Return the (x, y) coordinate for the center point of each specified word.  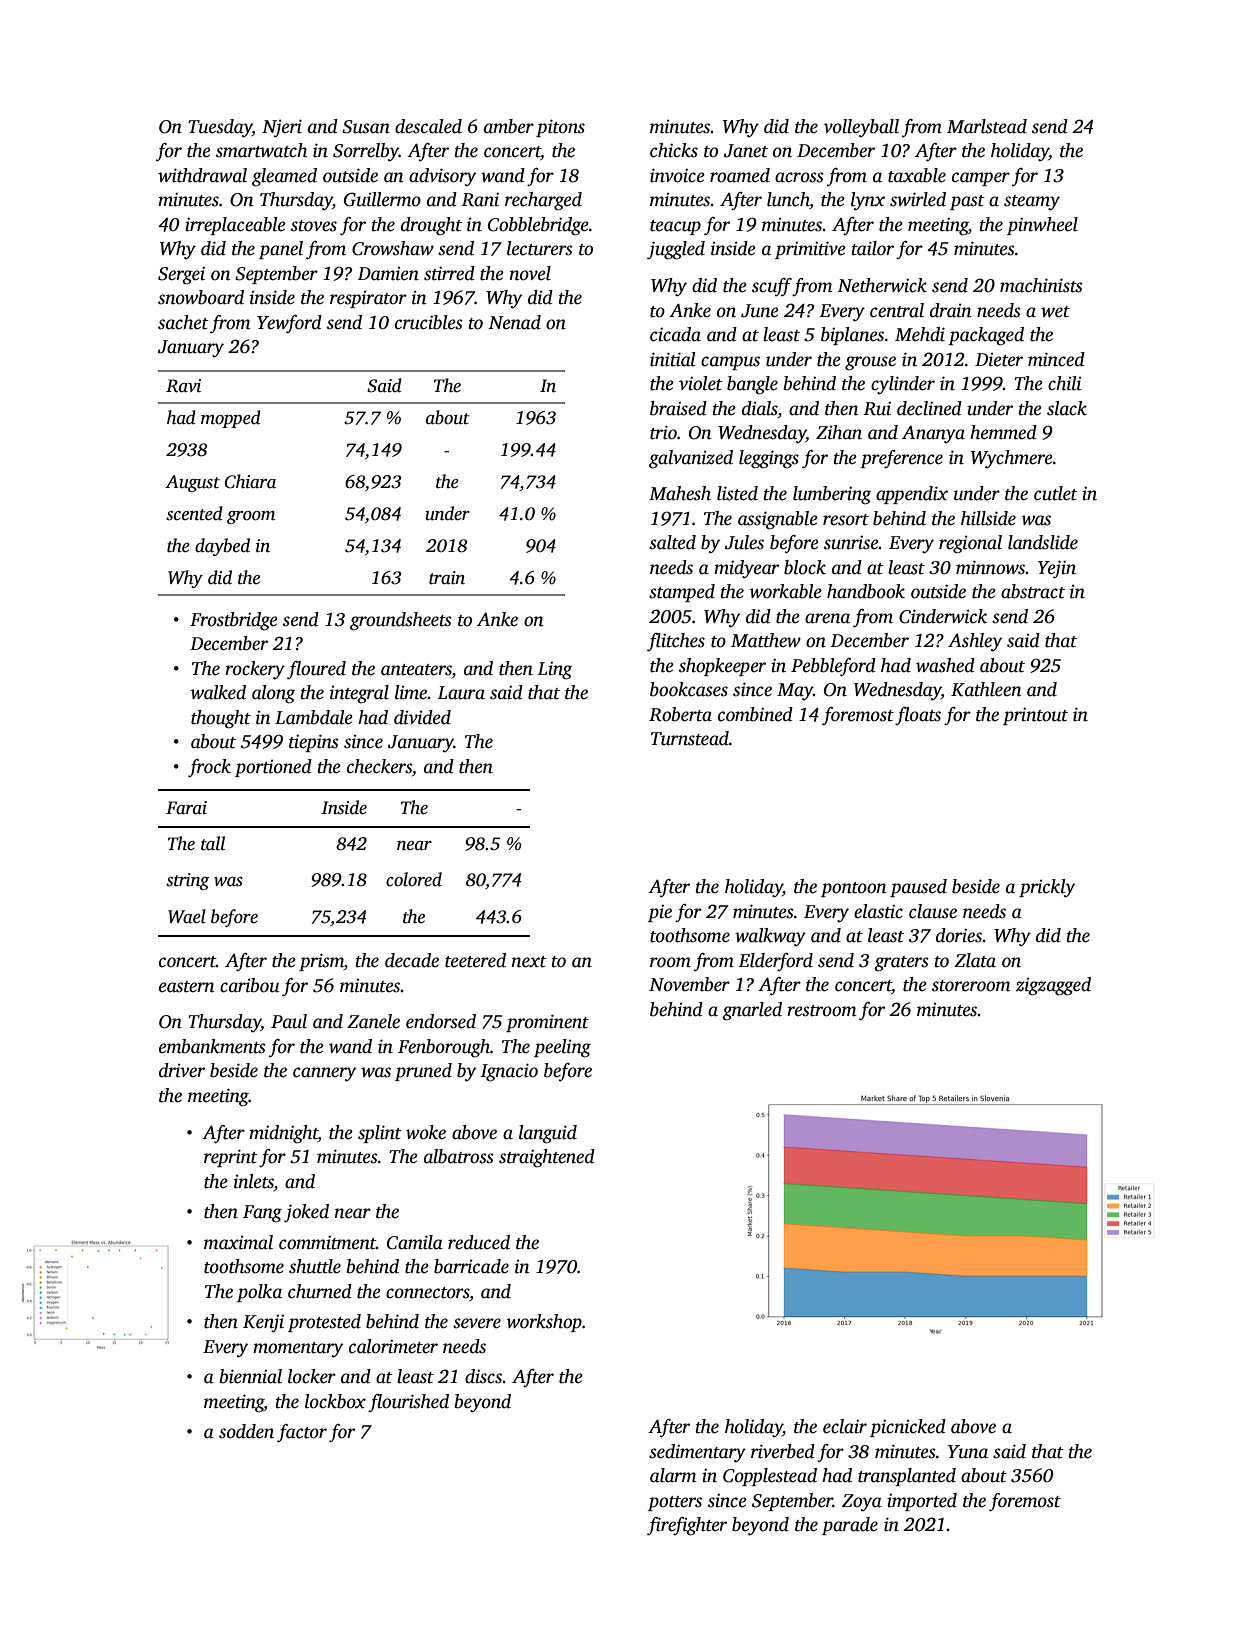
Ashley (975, 642)
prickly (1047, 888)
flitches (676, 642)
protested (324, 1323)
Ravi (183, 386)
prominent (547, 1023)
